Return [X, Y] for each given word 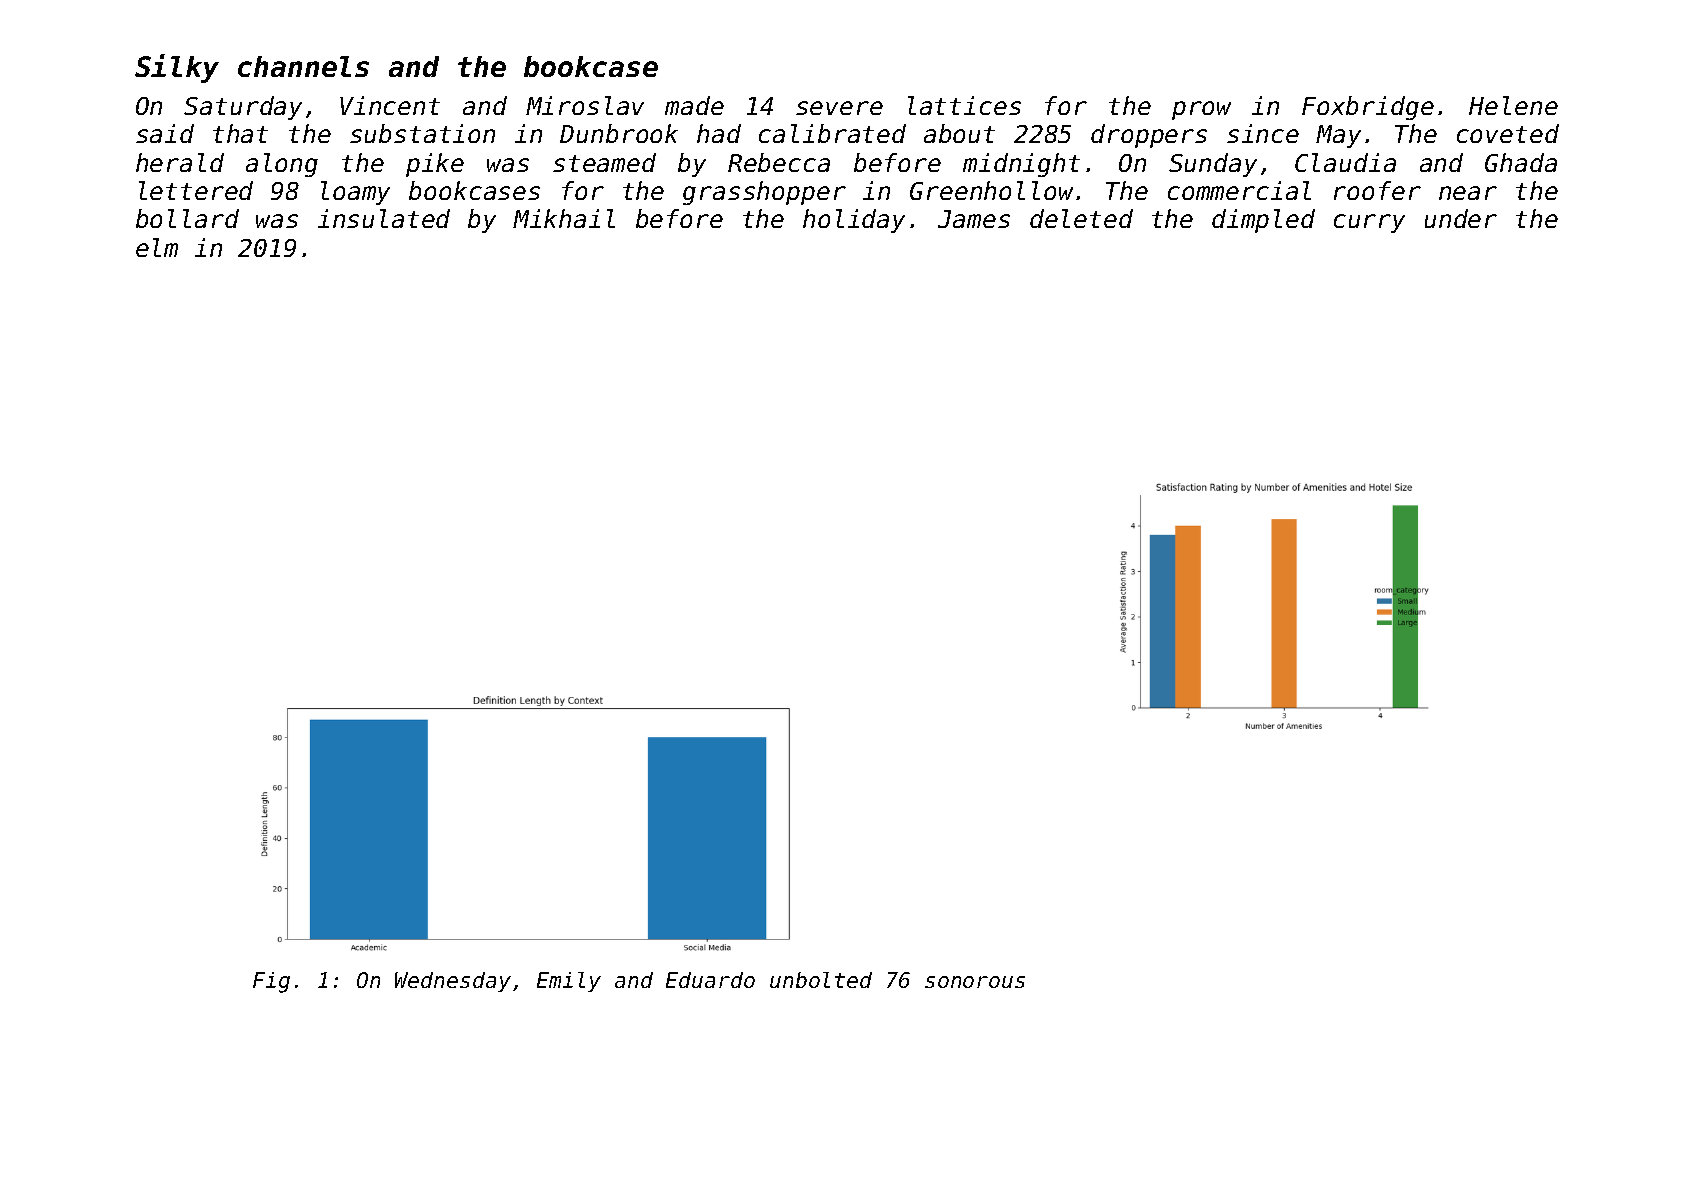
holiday [854, 221]
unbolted [821, 980]
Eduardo [710, 980]
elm [157, 247]
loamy [355, 193]
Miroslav [585, 105]
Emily [569, 982]
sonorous [975, 982]
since [1263, 133]
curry [1369, 223]
